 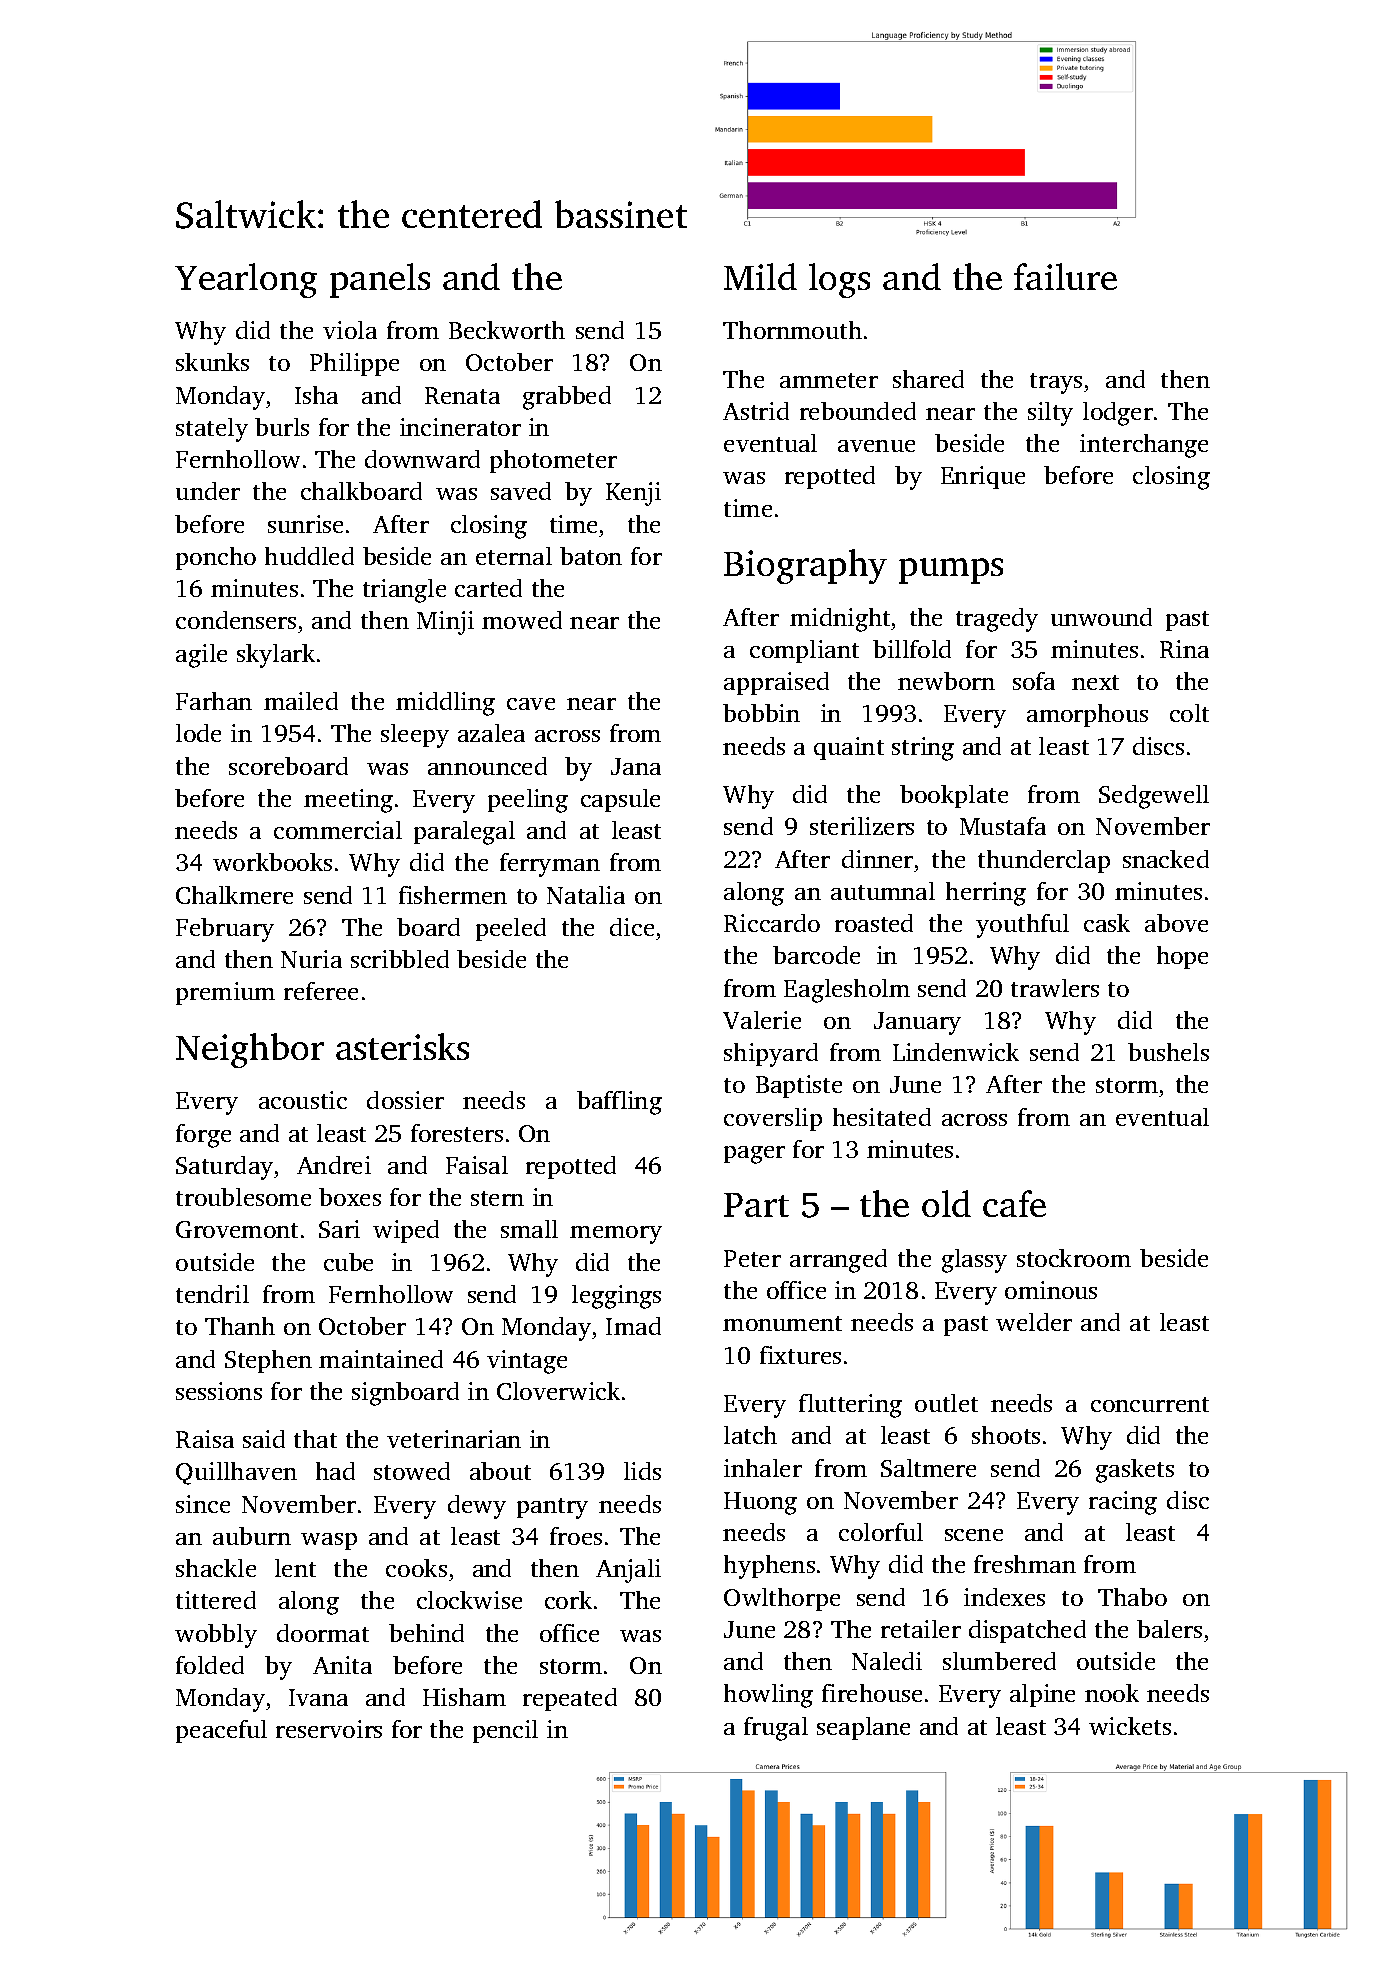 What do you see at coordinates (1130, 1726) in the screenshot?
I see `wickets` at bounding box center [1130, 1726].
